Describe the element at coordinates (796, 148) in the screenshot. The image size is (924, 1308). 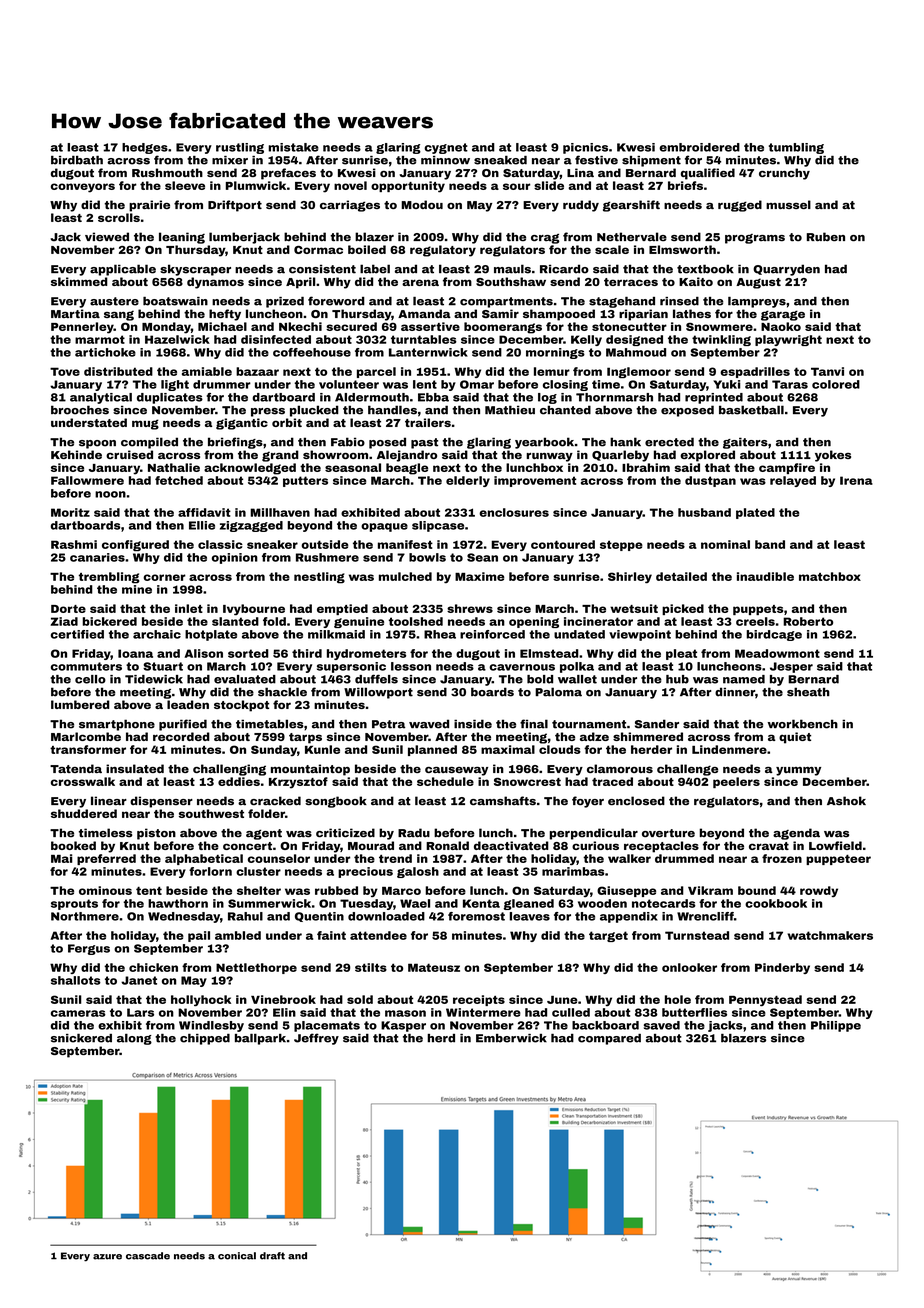
I see `tumbling` at that location.
